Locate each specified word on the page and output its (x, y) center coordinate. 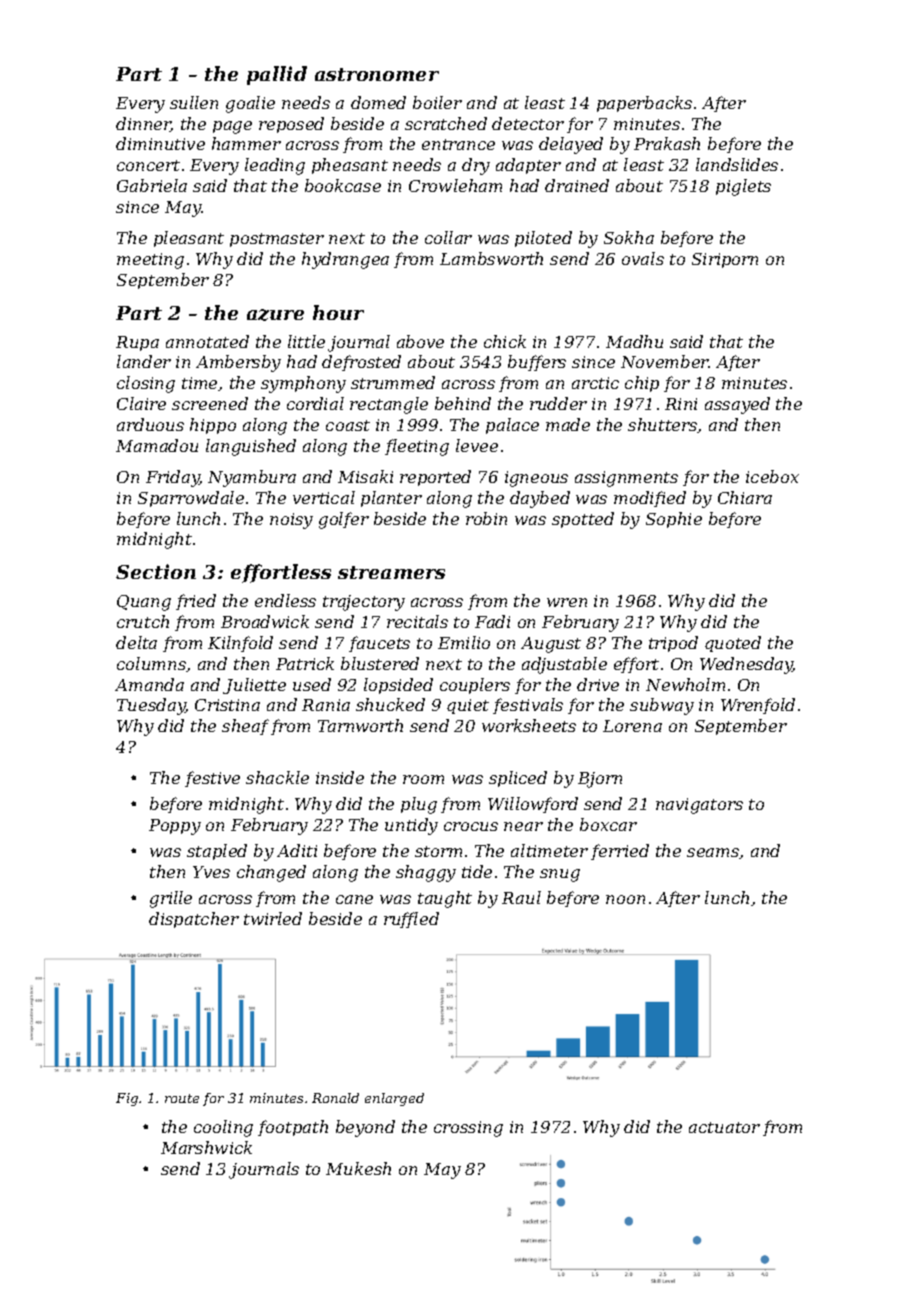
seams (713, 853)
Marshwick (206, 1147)
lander (144, 361)
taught (445, 899)
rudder (558, 403)
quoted (733, 644)
